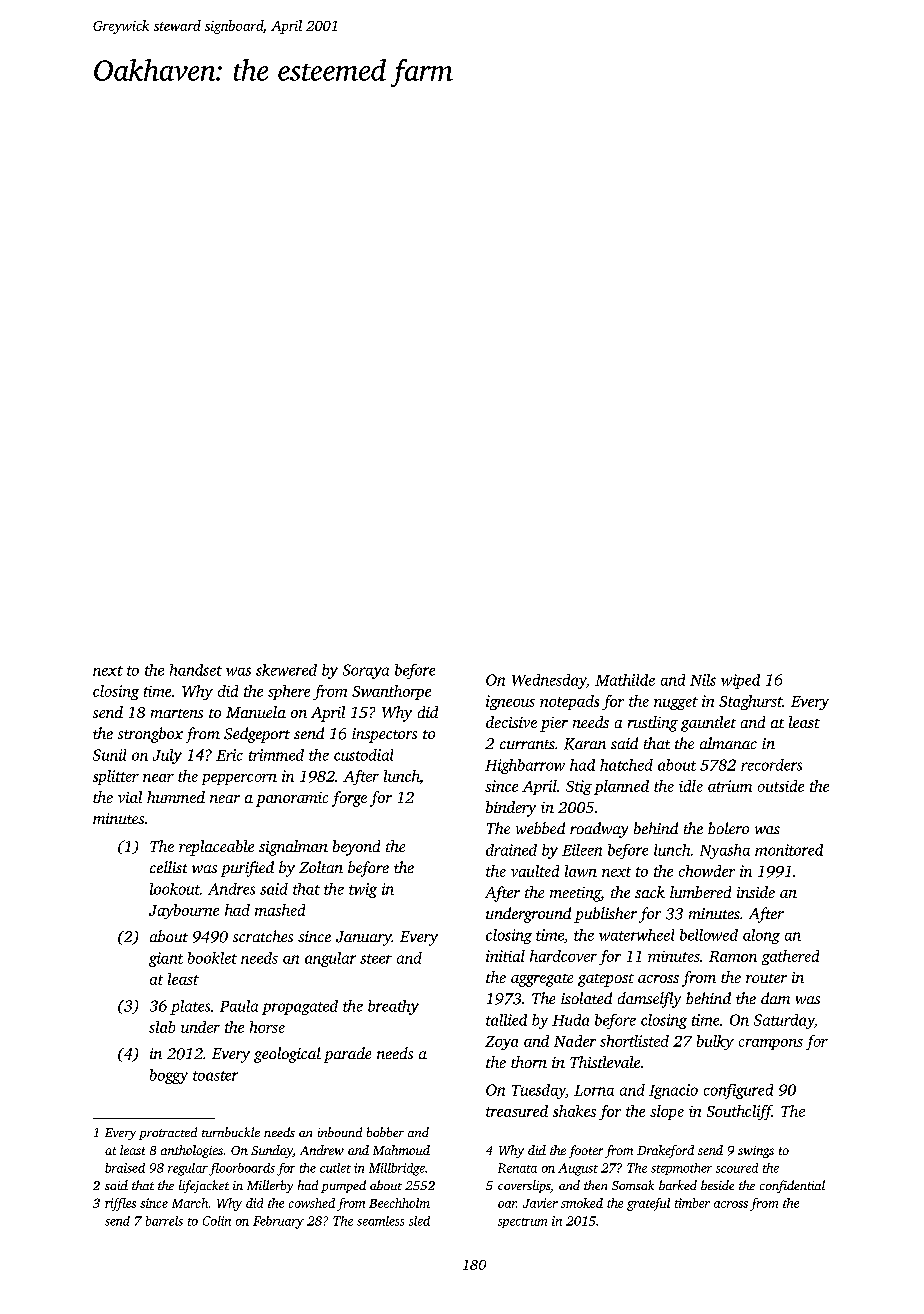  I want to click on anthologies, so click(192, 1151).
